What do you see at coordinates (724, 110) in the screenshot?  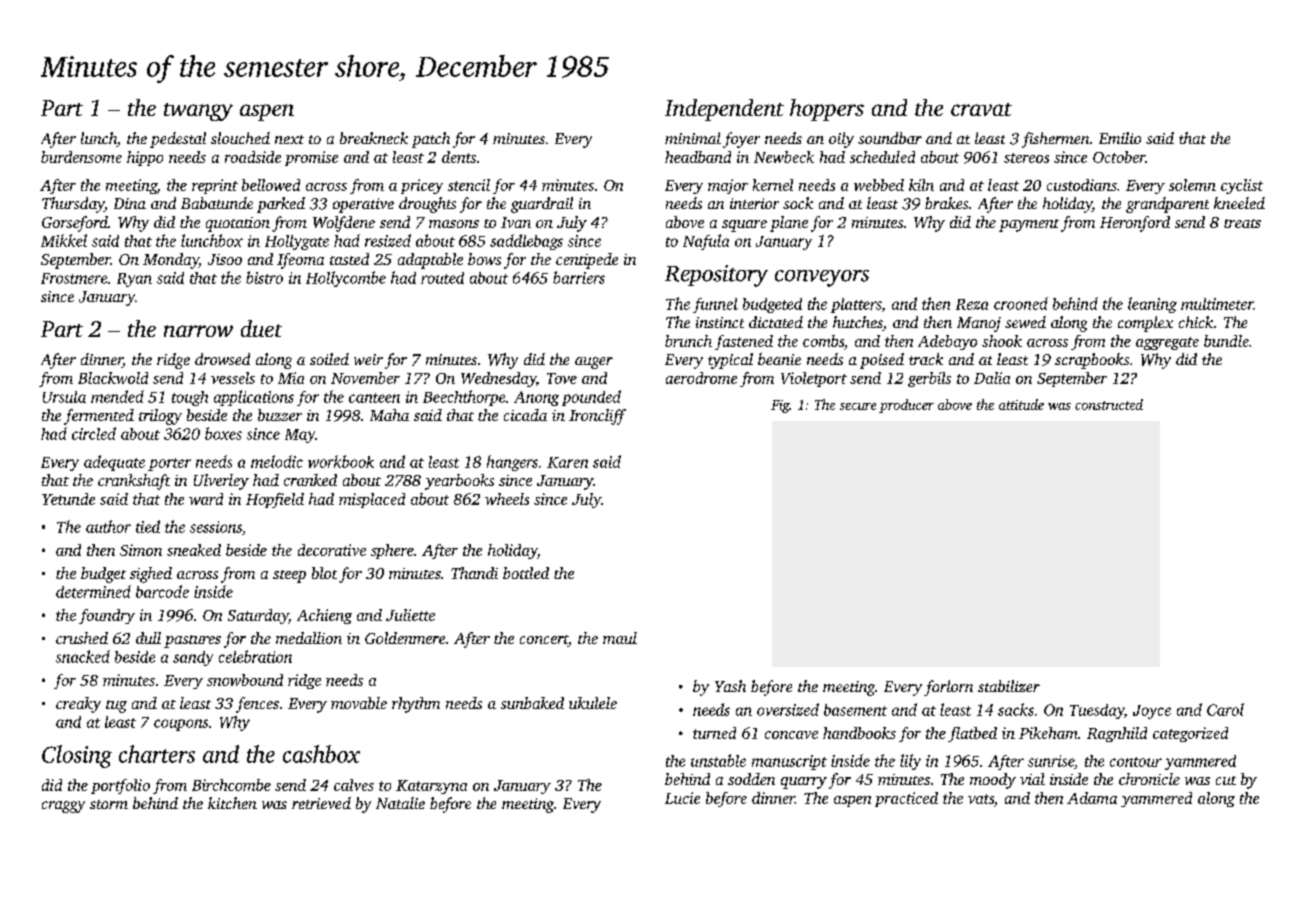 I see `Independent` at bounding box center [724, 110].
